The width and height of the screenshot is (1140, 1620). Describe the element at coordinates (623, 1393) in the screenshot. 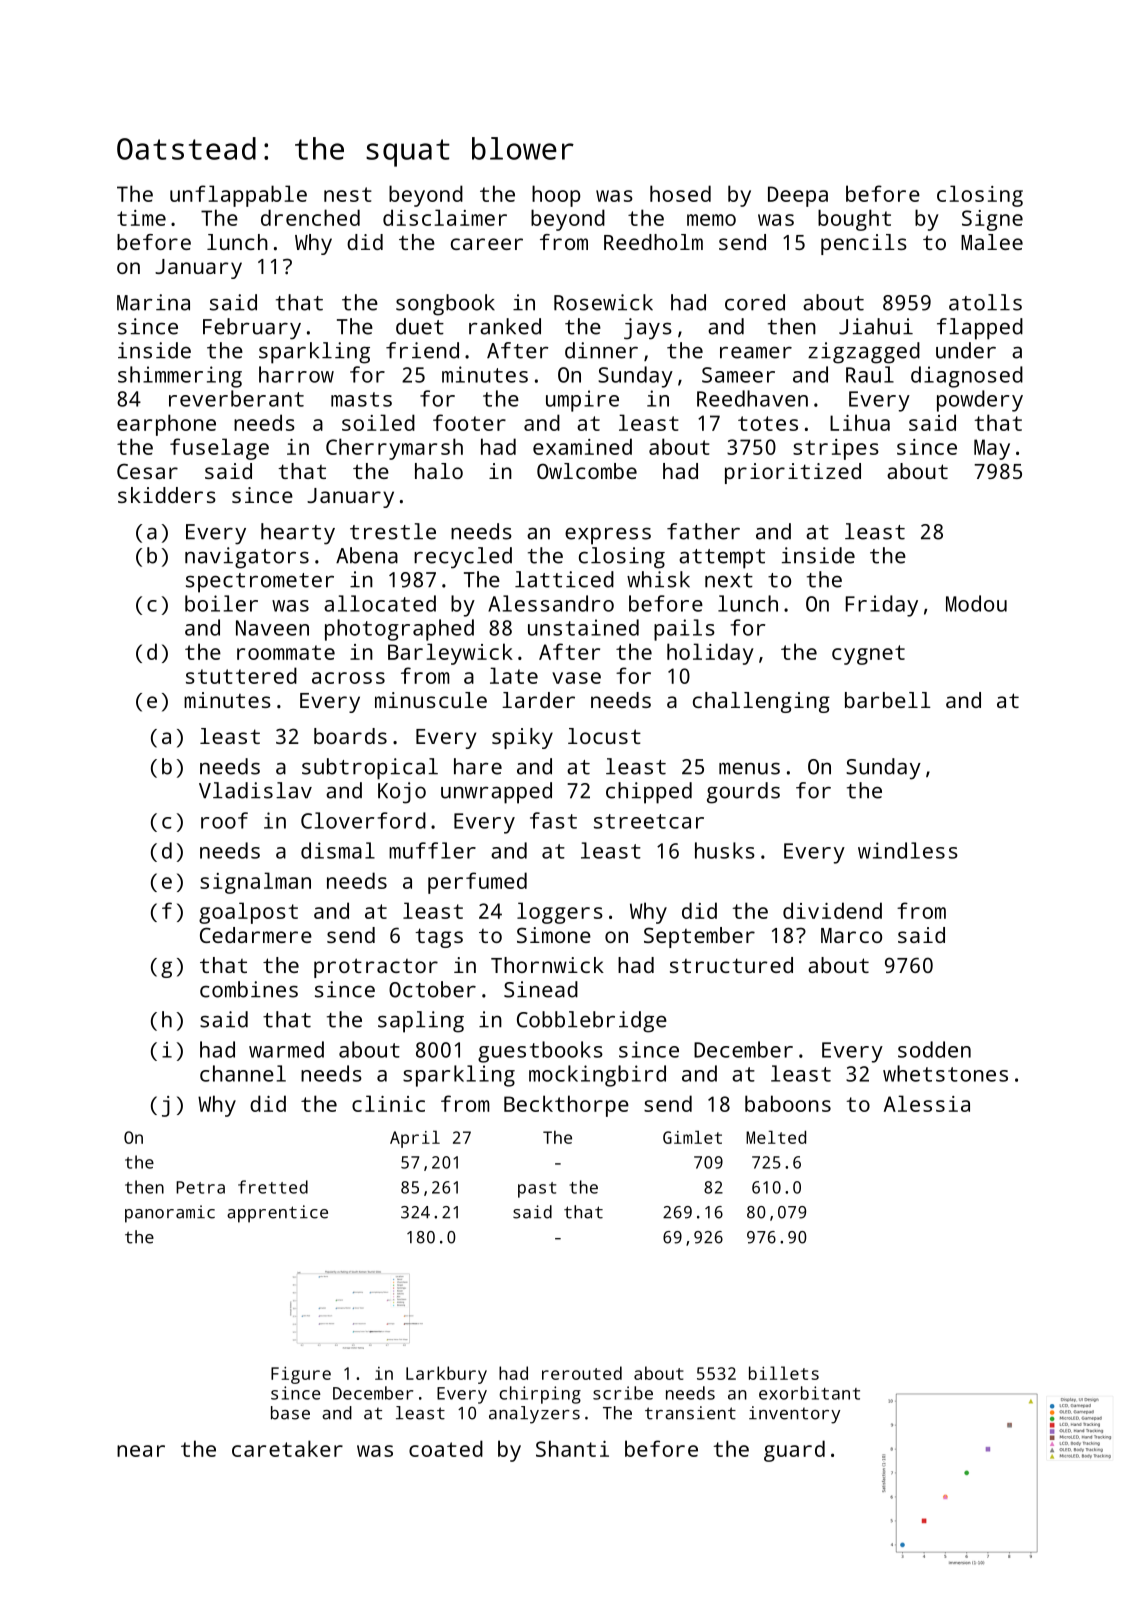

I see `scribe` at that location.
